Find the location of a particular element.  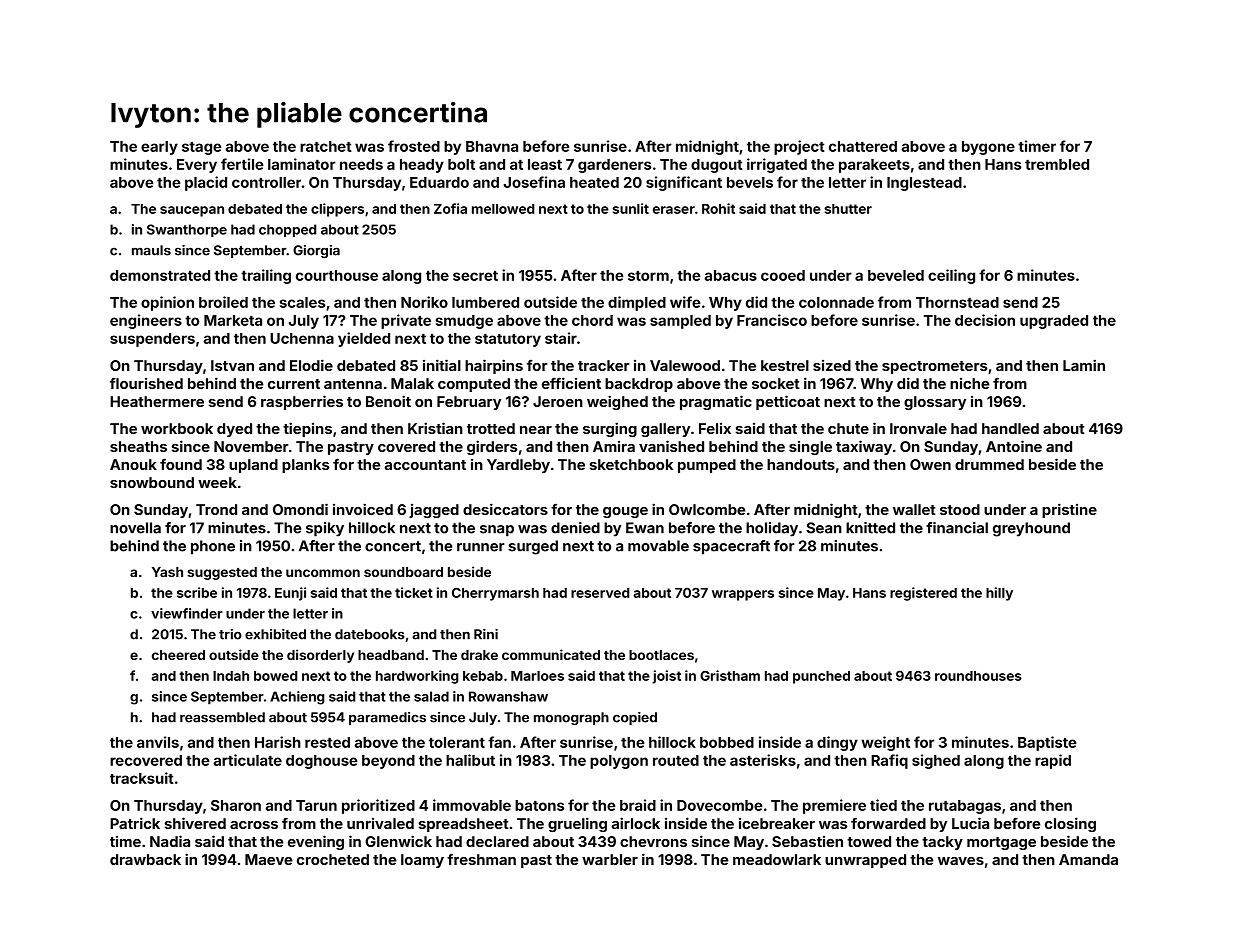

upgraded is located at coordinates (1054, 322).
